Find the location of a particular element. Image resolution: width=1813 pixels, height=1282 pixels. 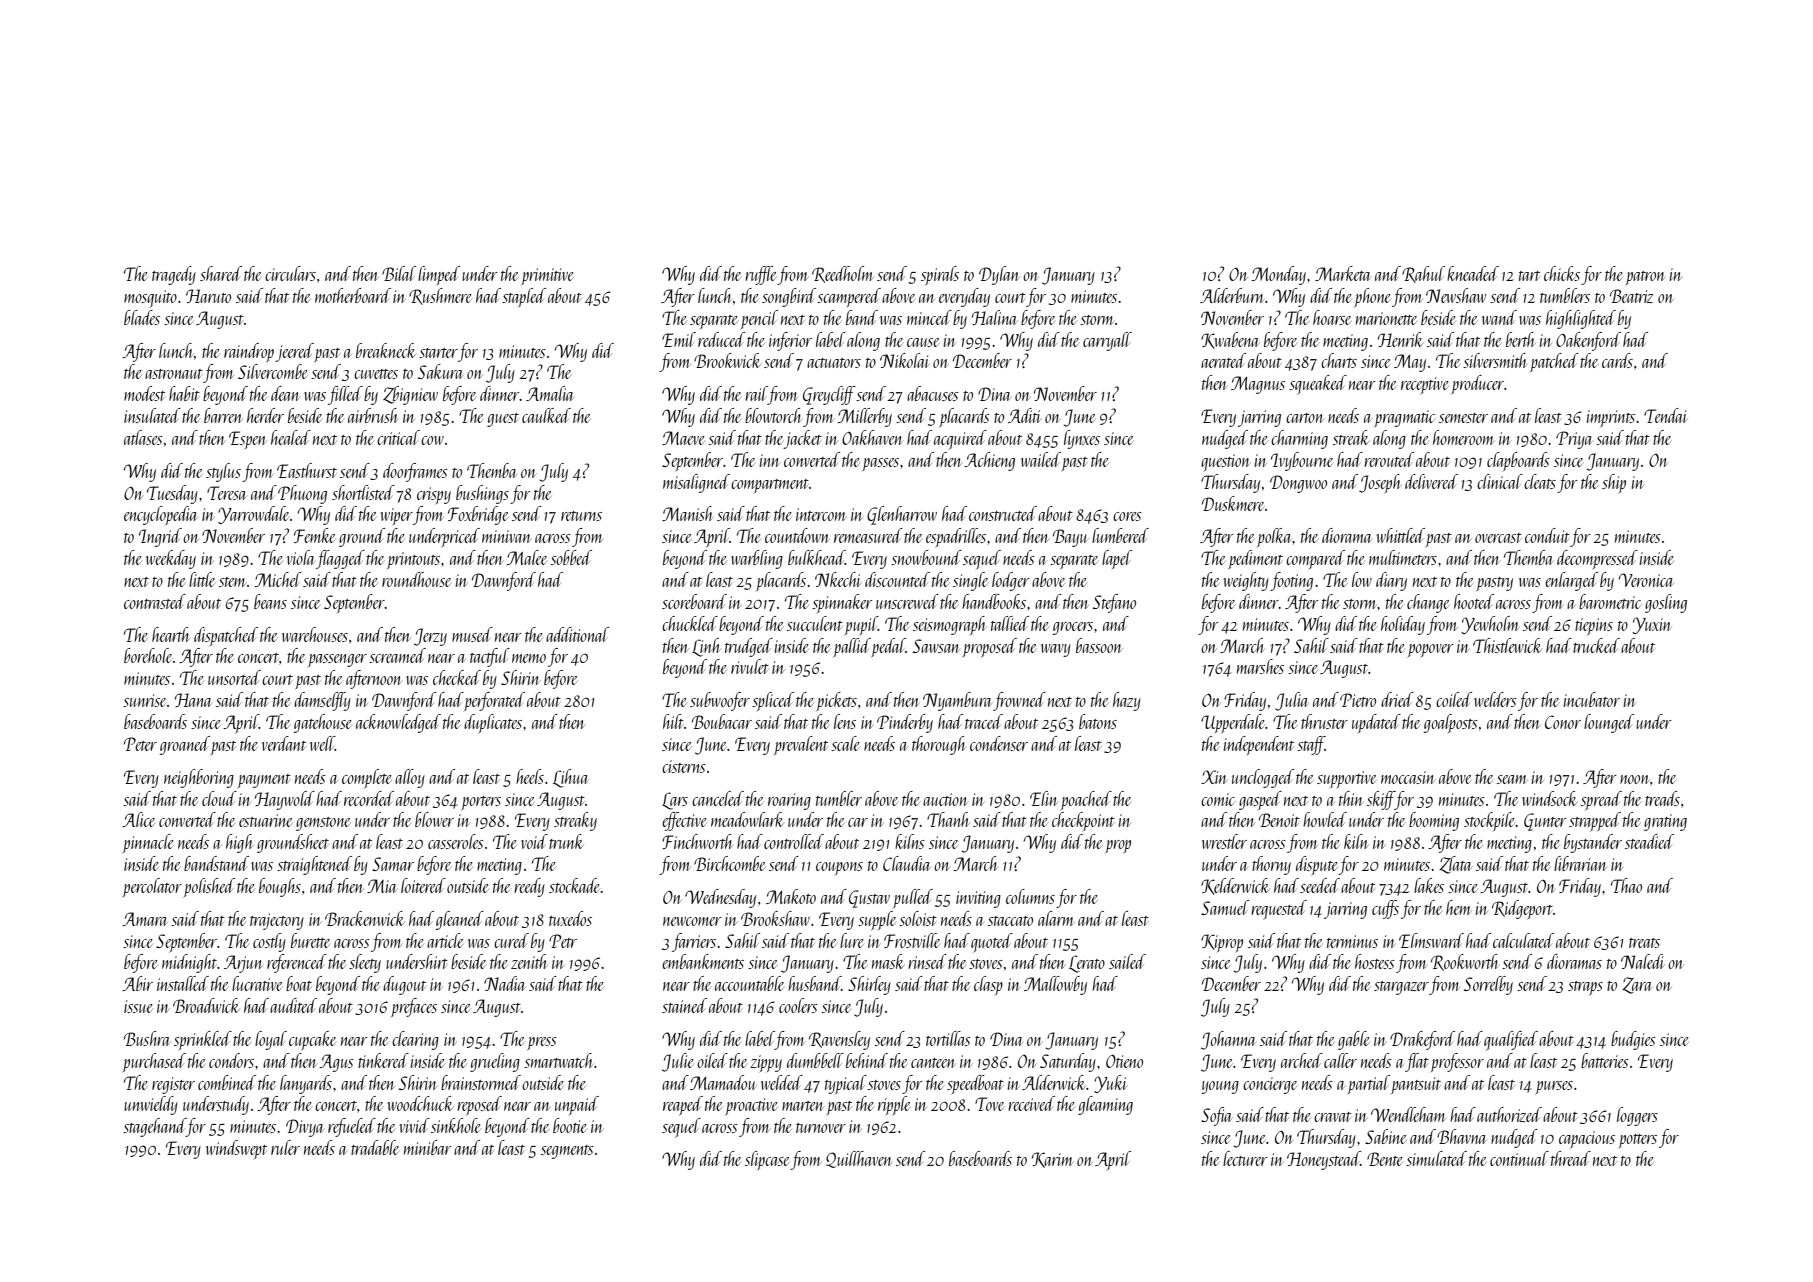

thread is located at coordinates (1571, 1158).
